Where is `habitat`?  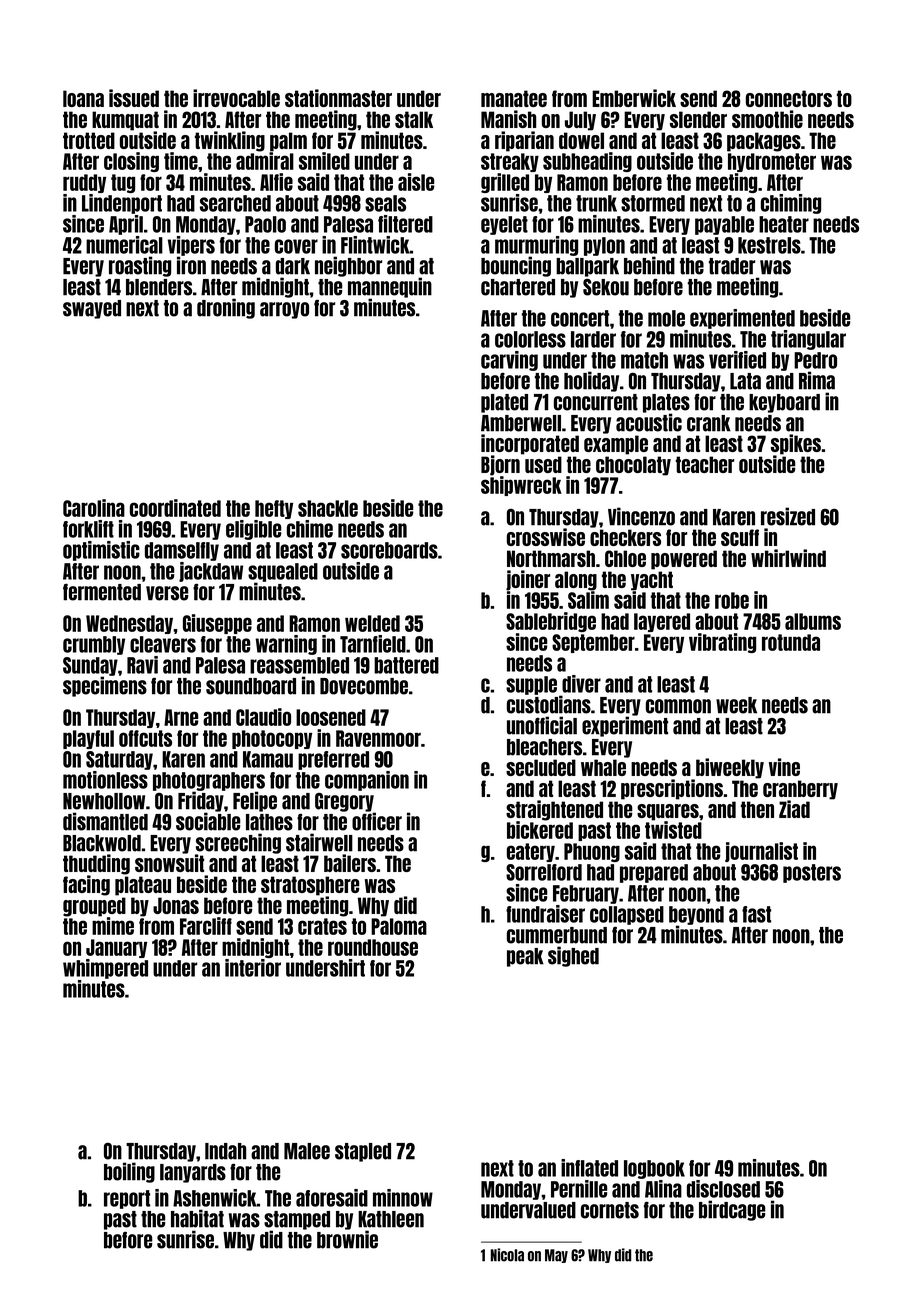
habitat is located at coordinates (197, 1218).
